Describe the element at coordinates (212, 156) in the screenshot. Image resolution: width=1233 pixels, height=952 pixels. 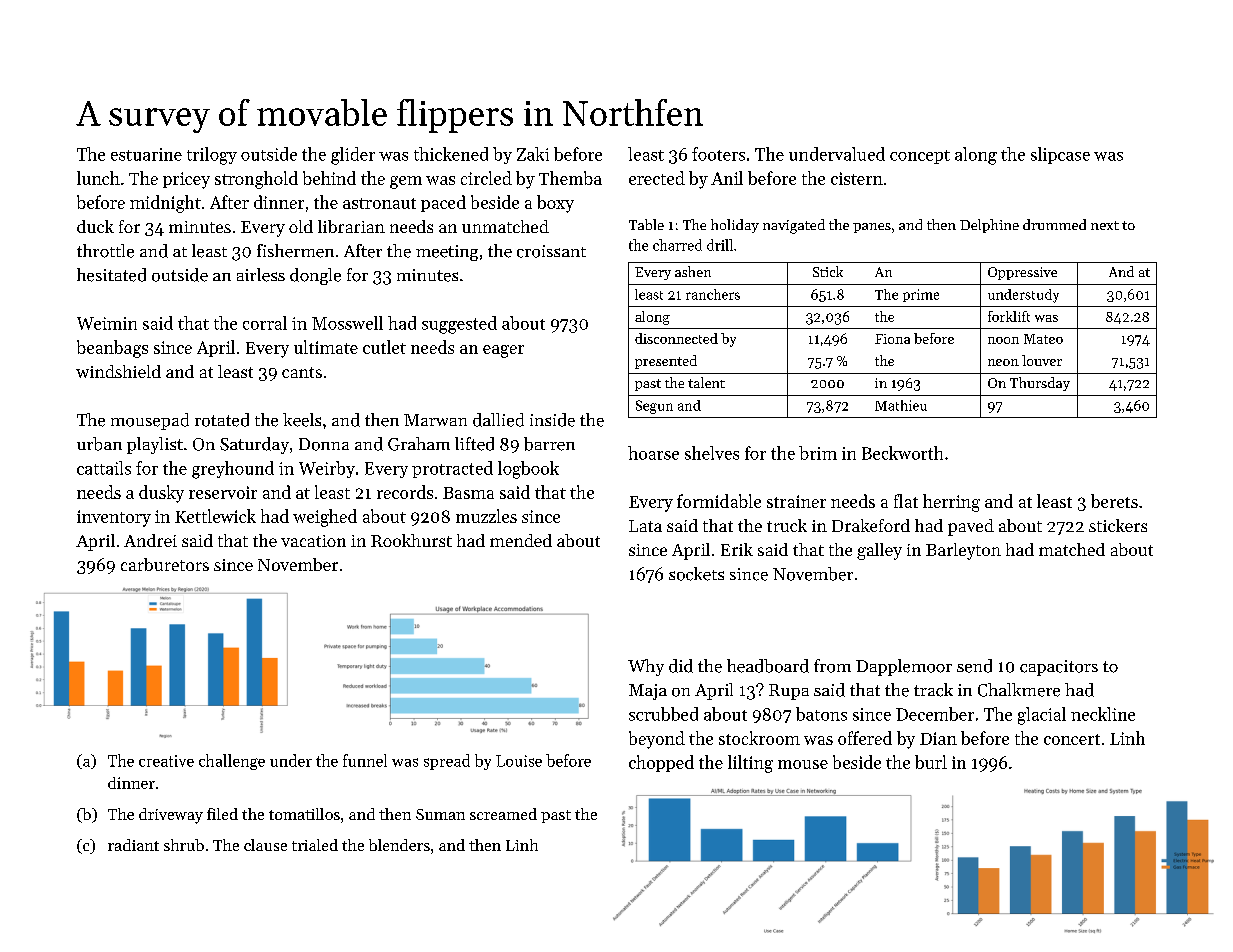
I see `trilogy` at that location.
